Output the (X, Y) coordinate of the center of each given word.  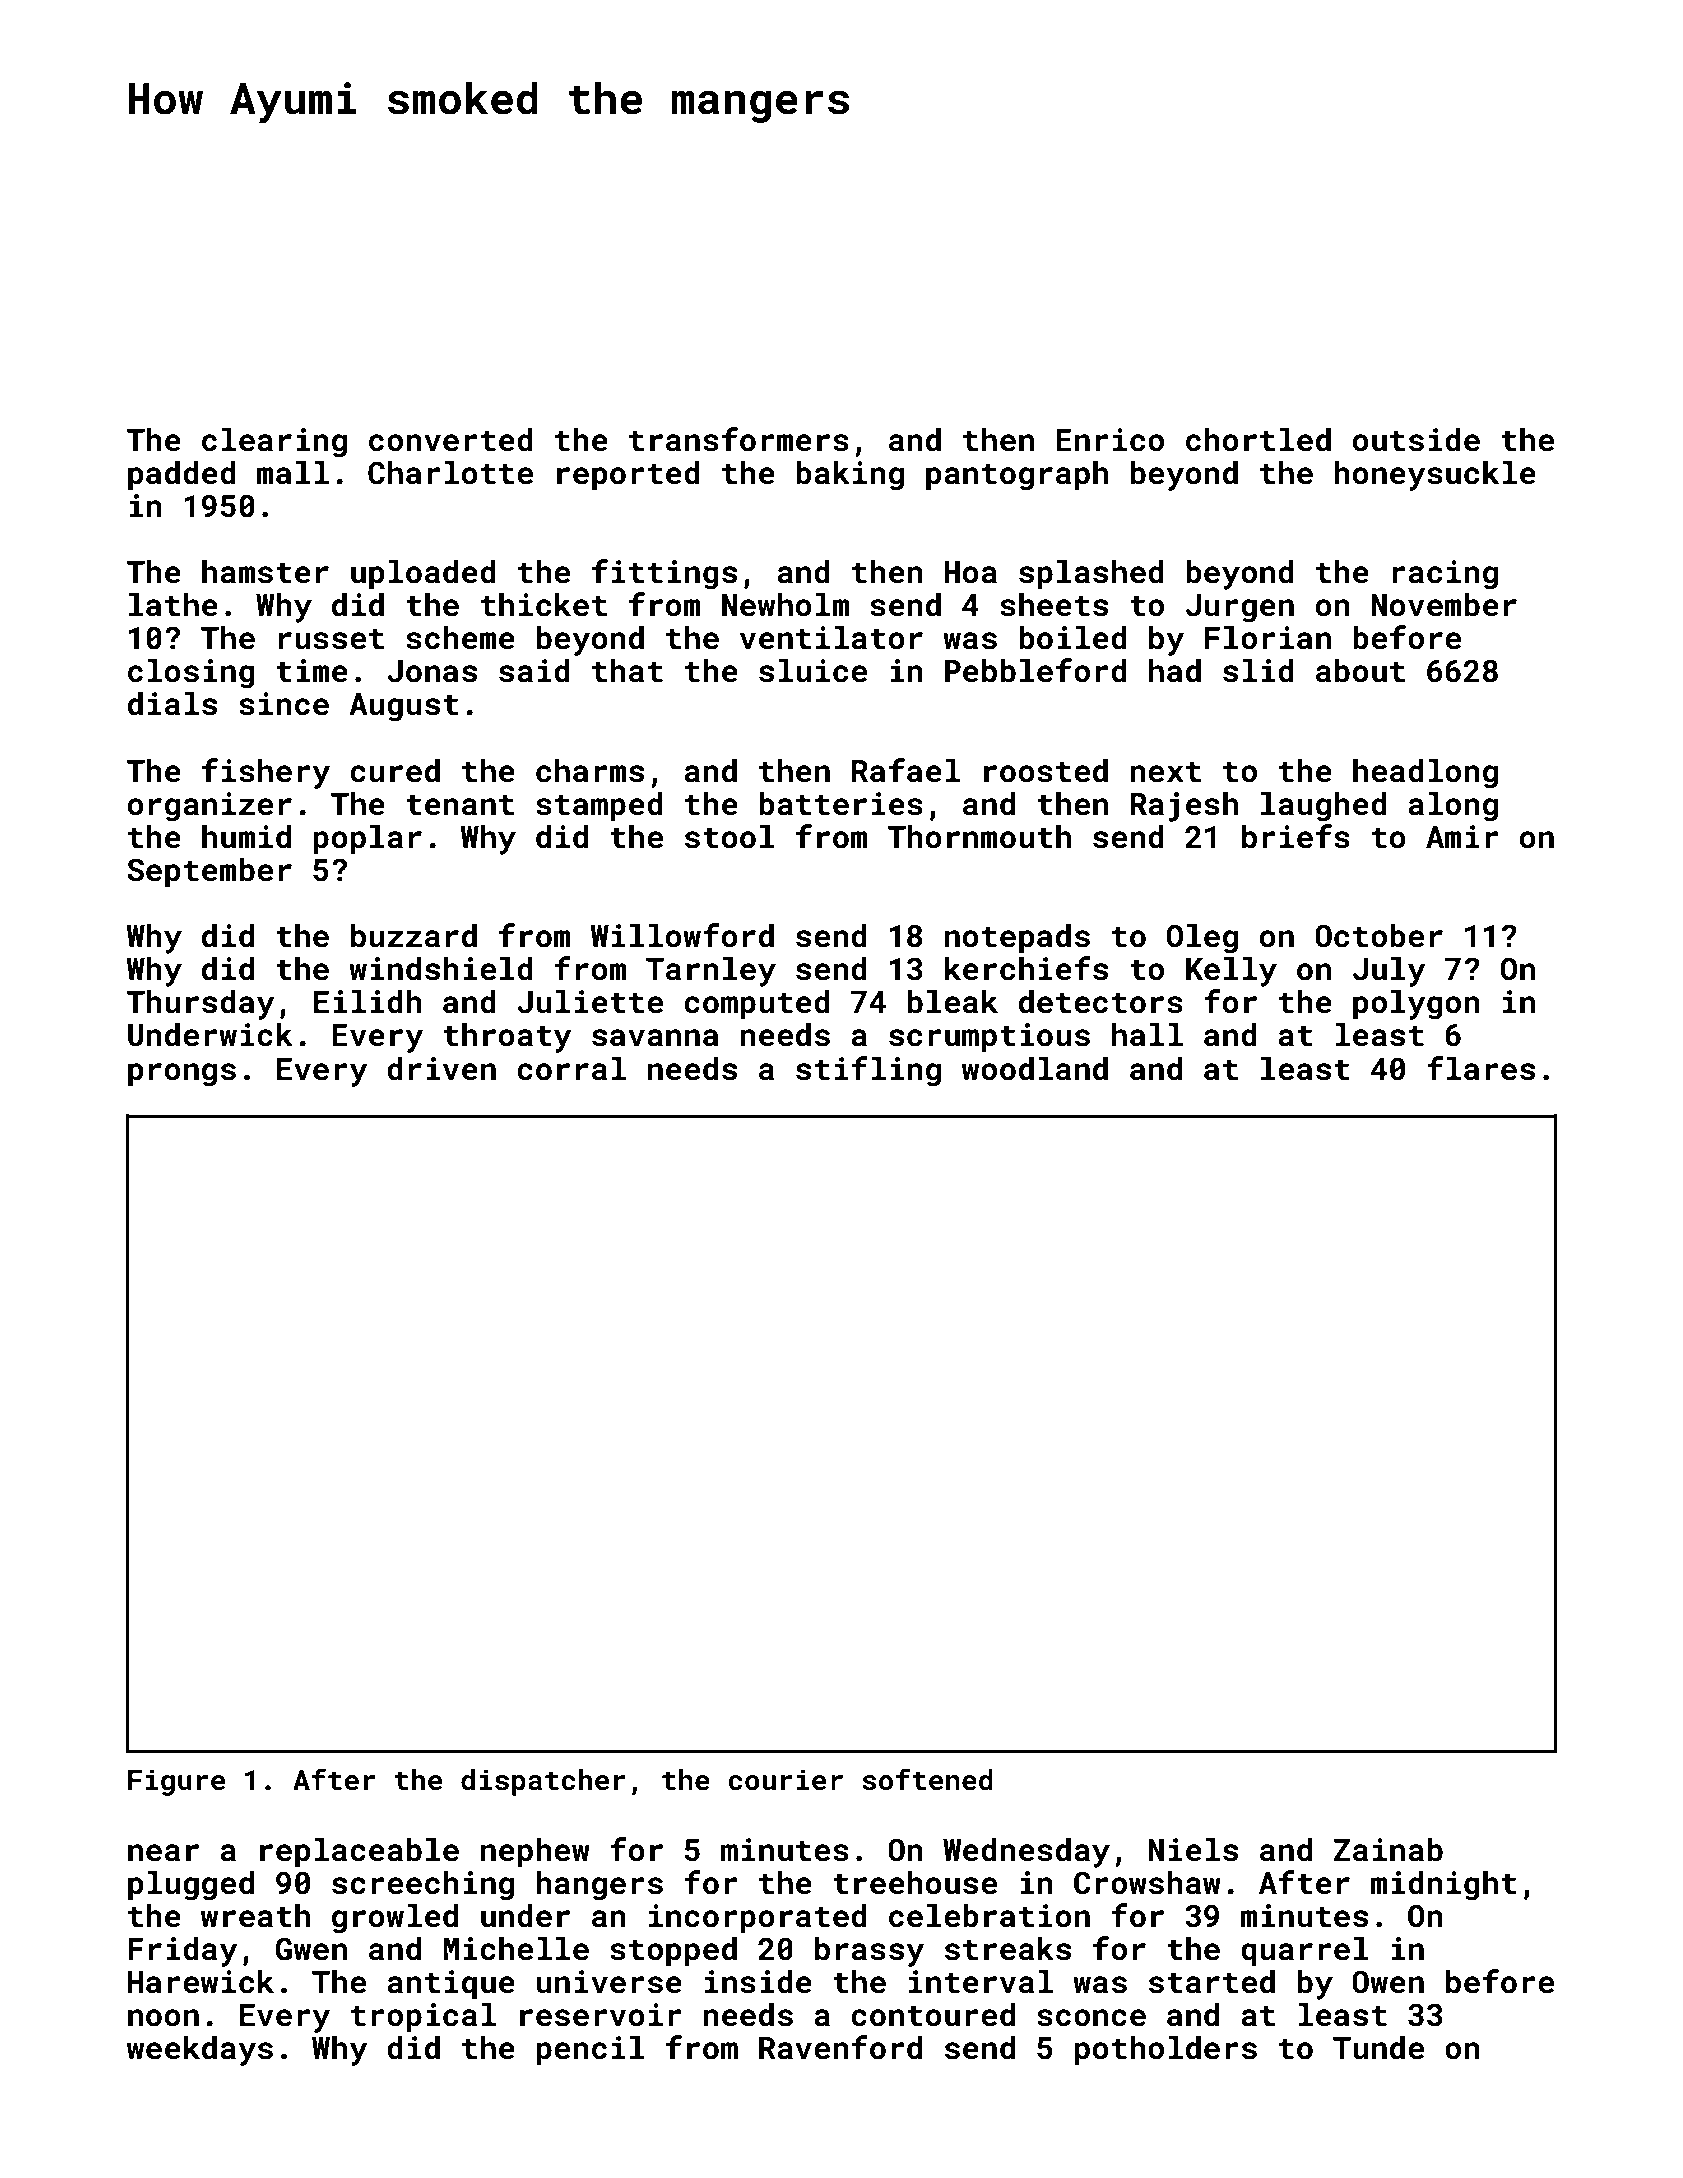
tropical (423, 2018)
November (1444, 605)
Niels (1193, 1850)
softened (928, 1779)
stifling (868, 1071)
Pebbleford (1036, 670)
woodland (1035, 1069)
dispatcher (543, 1782)
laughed (1324, 807)
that (627, 671)
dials (172, 704)
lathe (173, 605)
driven (441, 1069)
